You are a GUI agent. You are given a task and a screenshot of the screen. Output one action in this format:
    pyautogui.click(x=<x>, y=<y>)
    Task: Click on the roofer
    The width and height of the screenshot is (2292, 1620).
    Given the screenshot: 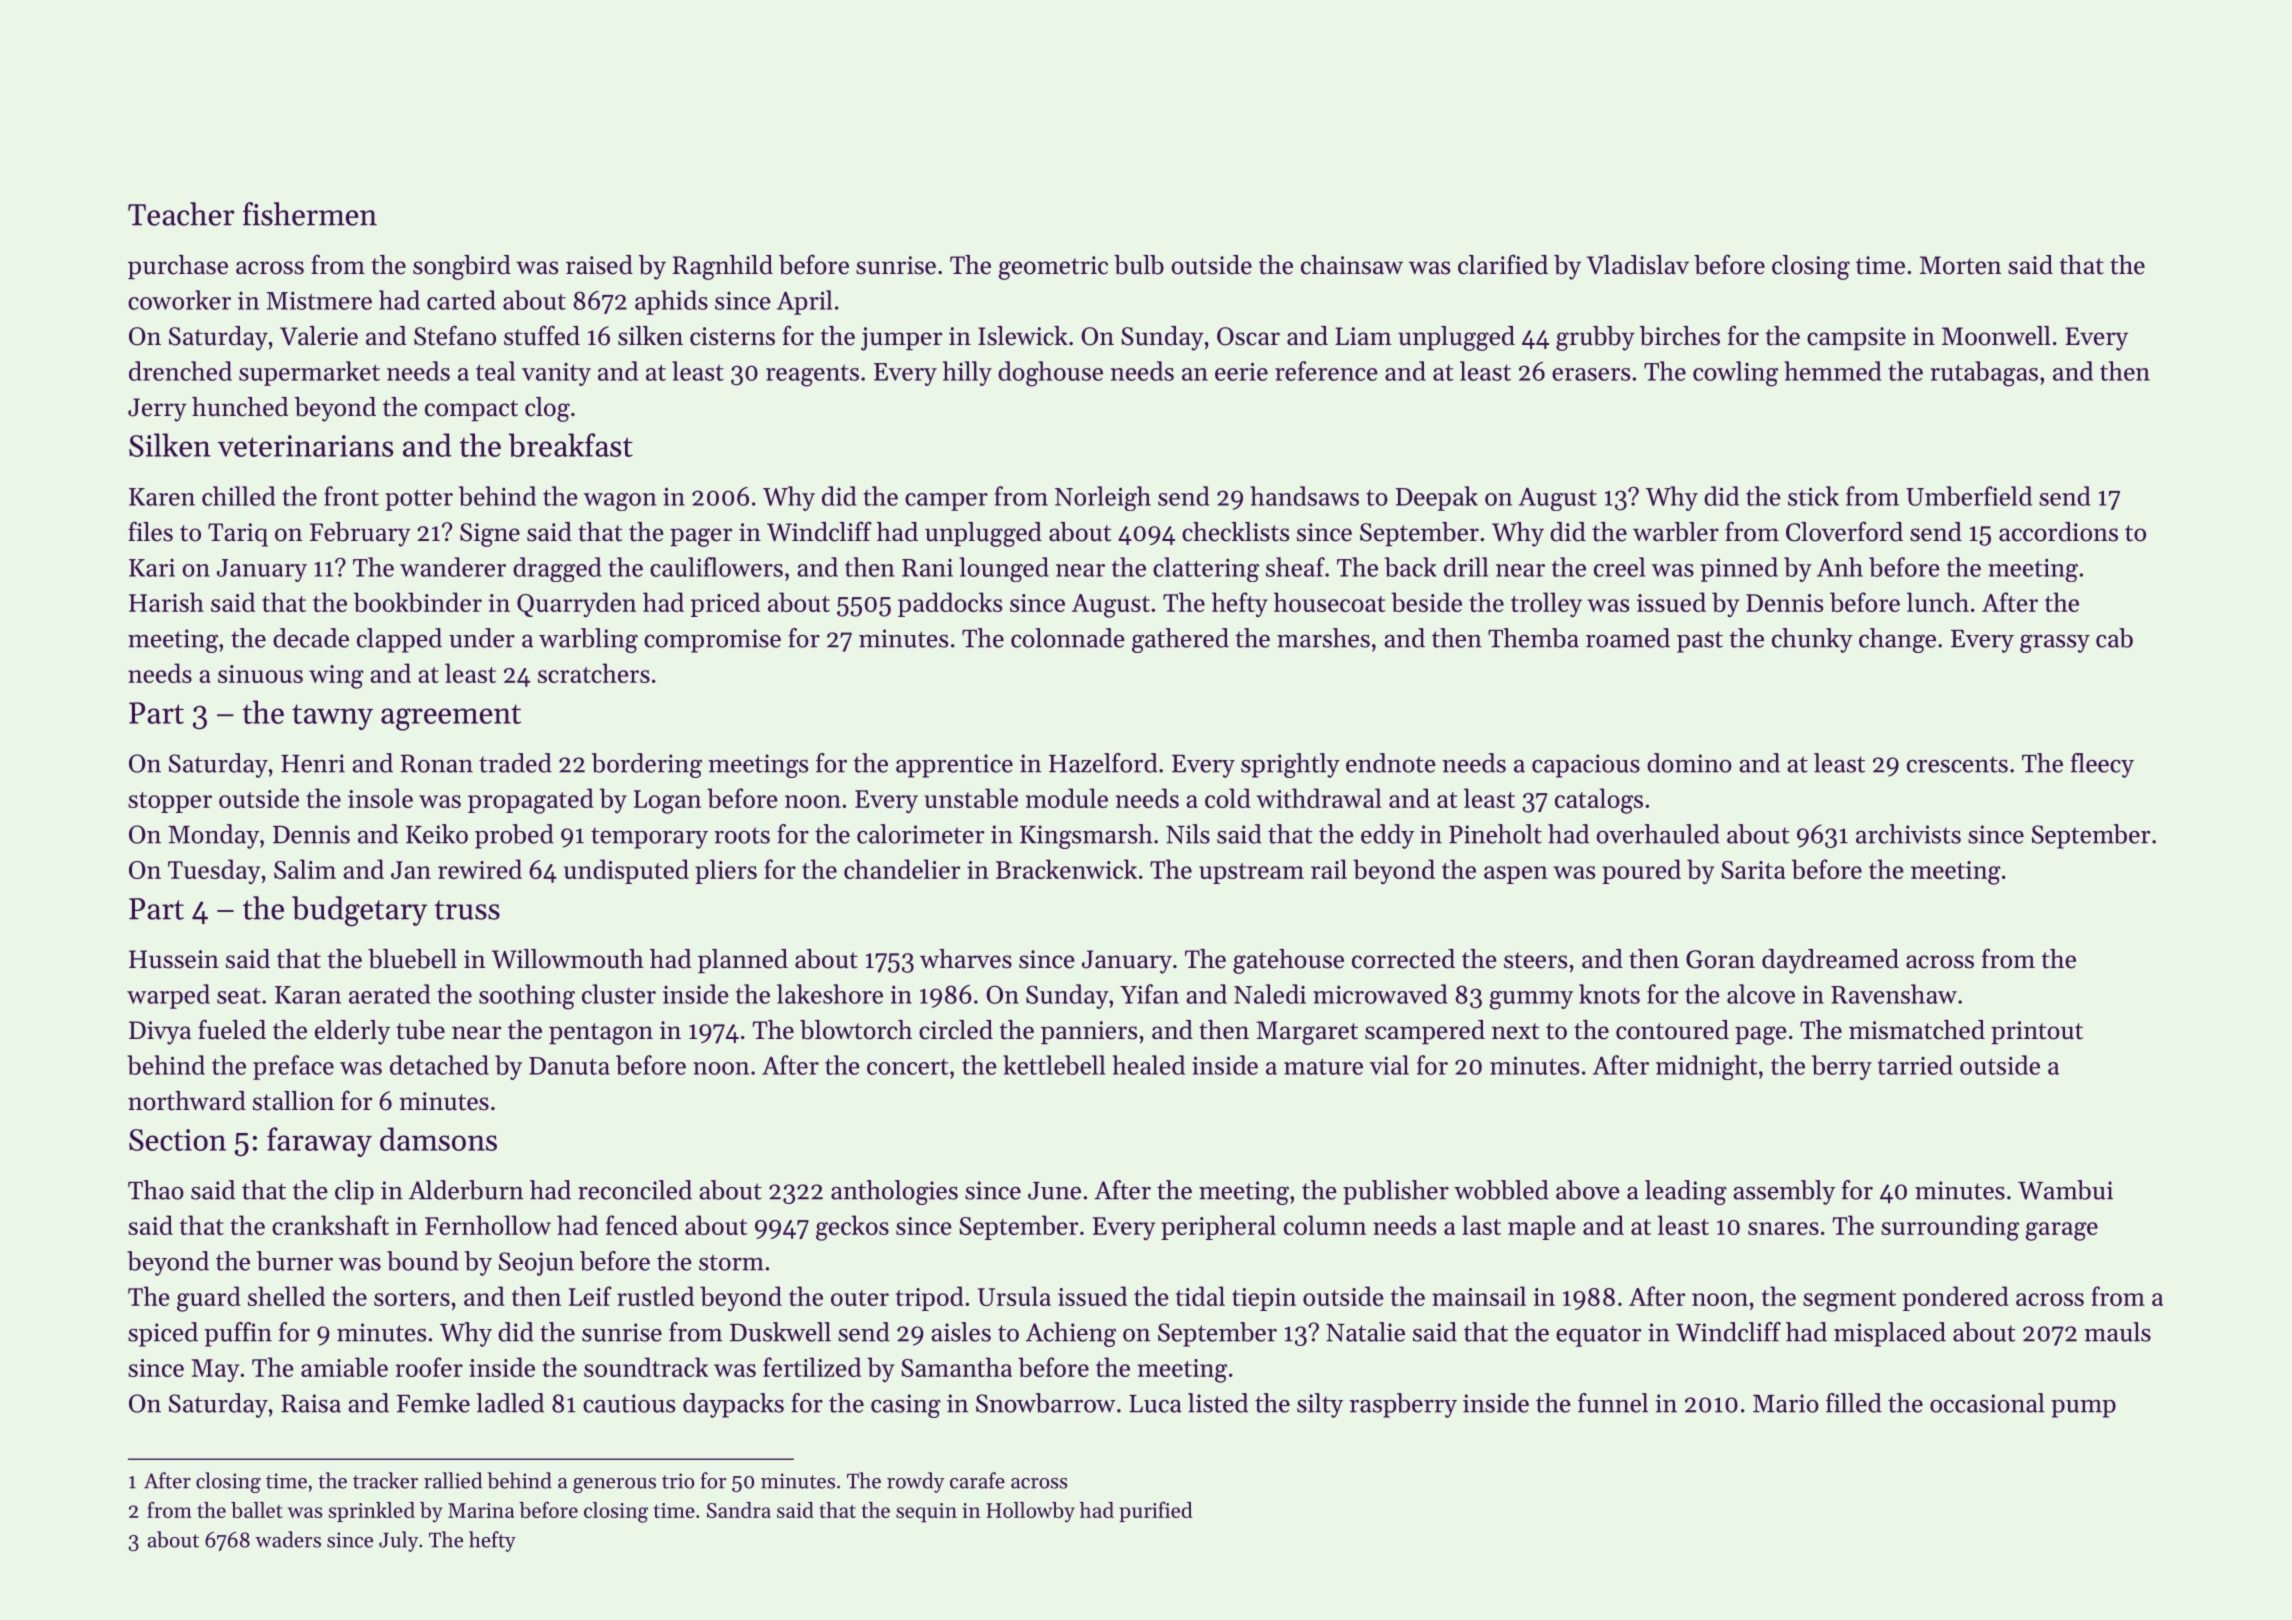 What is the action you would take?
    pyautogui.click(x=429, y=1367)
